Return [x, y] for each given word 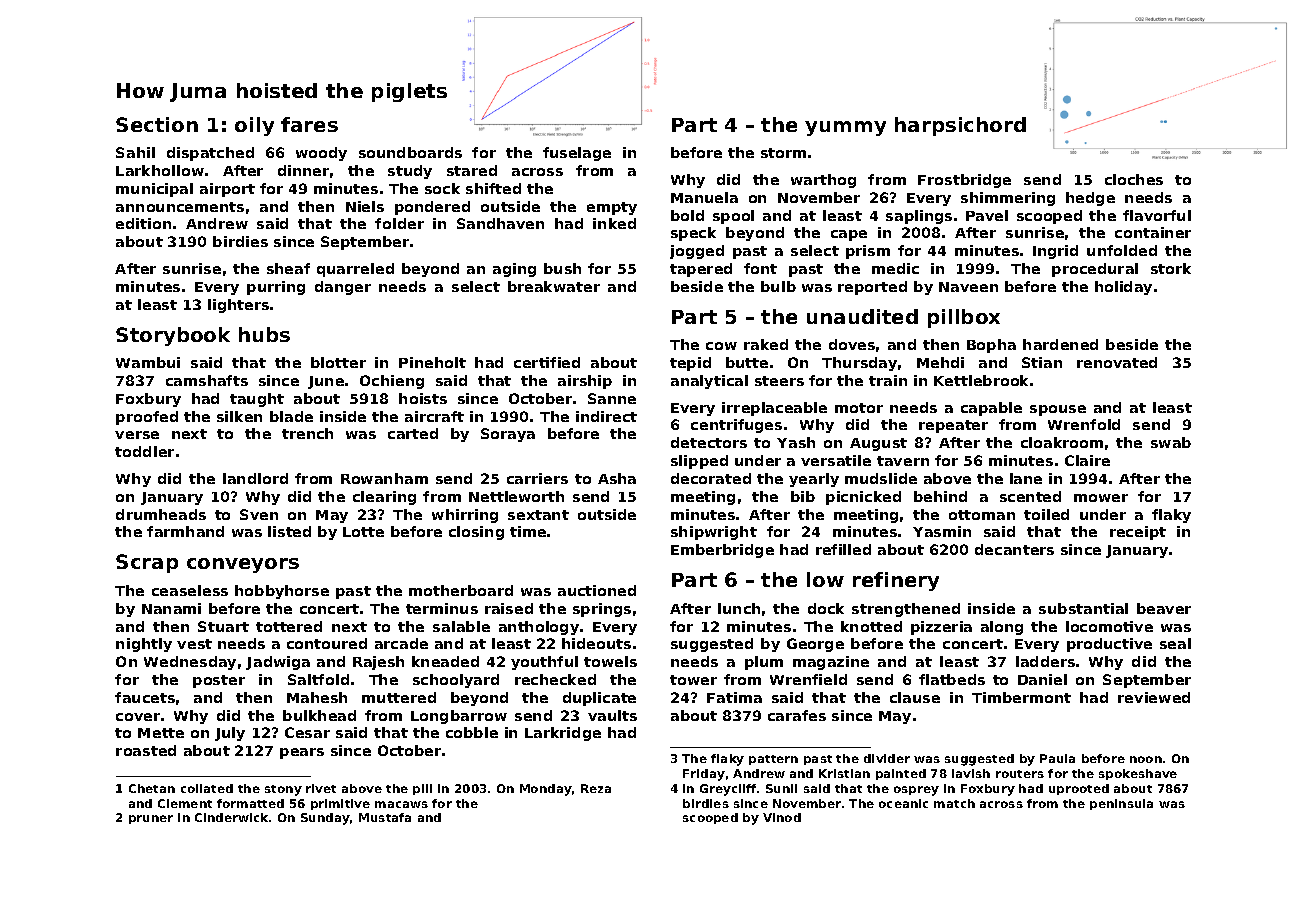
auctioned [597, 590]
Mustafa [385, 817]
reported [872, 288]
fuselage [577, 154]
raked [766, 344]
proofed [147, 418]
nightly [144, 645]
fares [309, 124]
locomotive [1109, 626]
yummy [845, 128]
